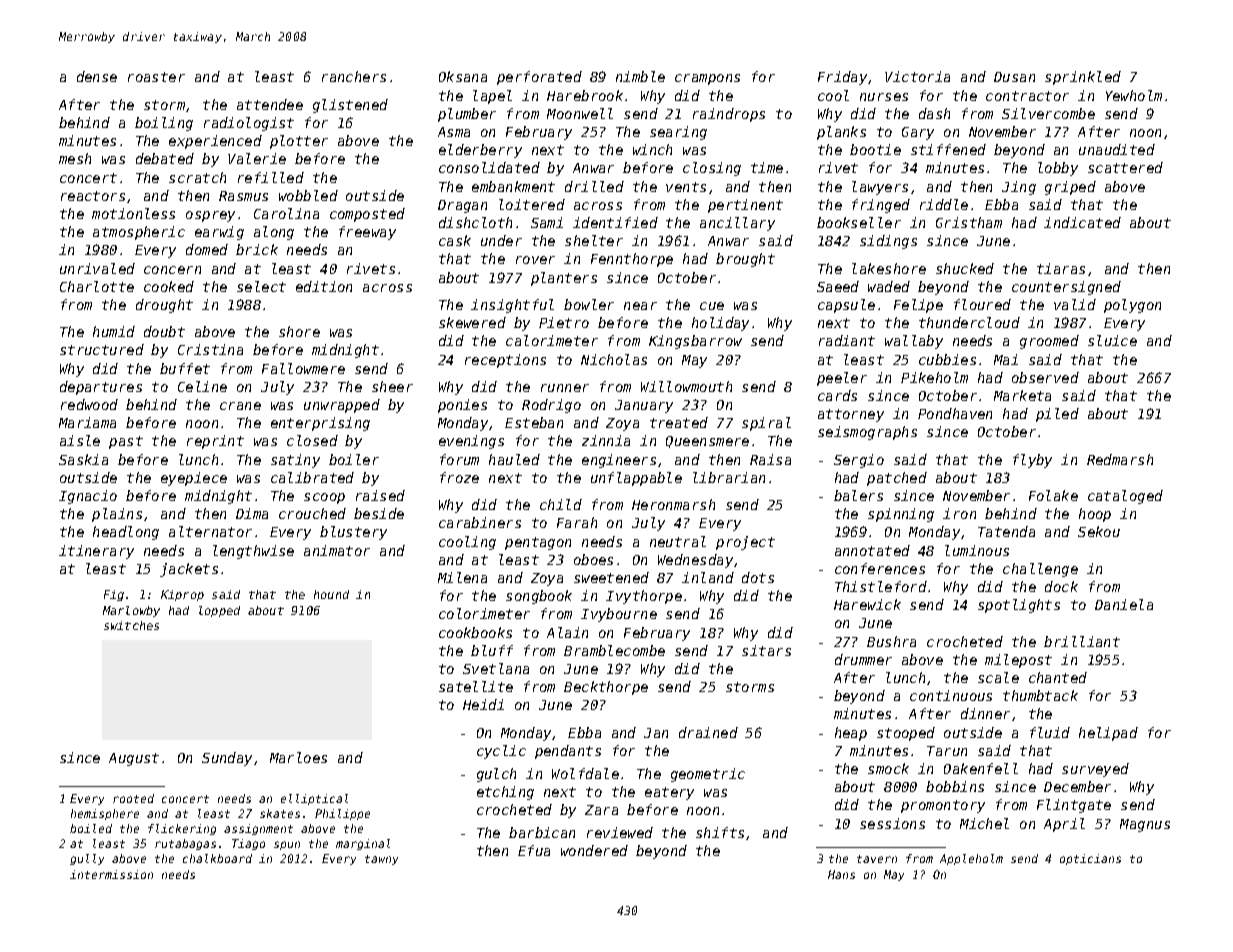 This screenshot has width=1233, height=952. Describe the element at coordinates (858, 495) in the screenshot. I see `balers` at that location.
